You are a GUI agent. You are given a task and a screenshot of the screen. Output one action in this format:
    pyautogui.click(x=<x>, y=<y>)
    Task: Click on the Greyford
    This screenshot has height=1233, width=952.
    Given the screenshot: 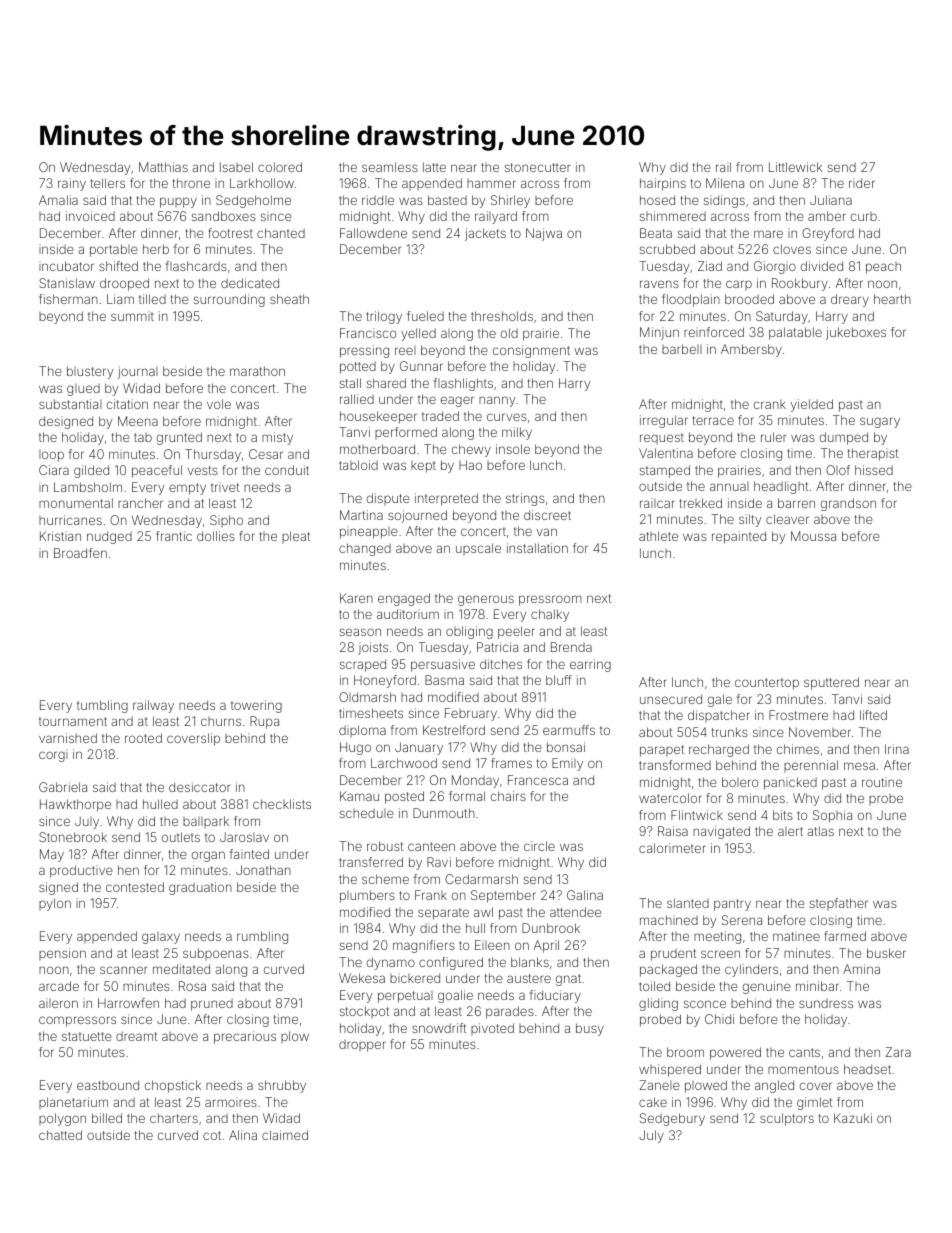 What is the action you would take?
    pyautogui.click(x=828, y=234)
